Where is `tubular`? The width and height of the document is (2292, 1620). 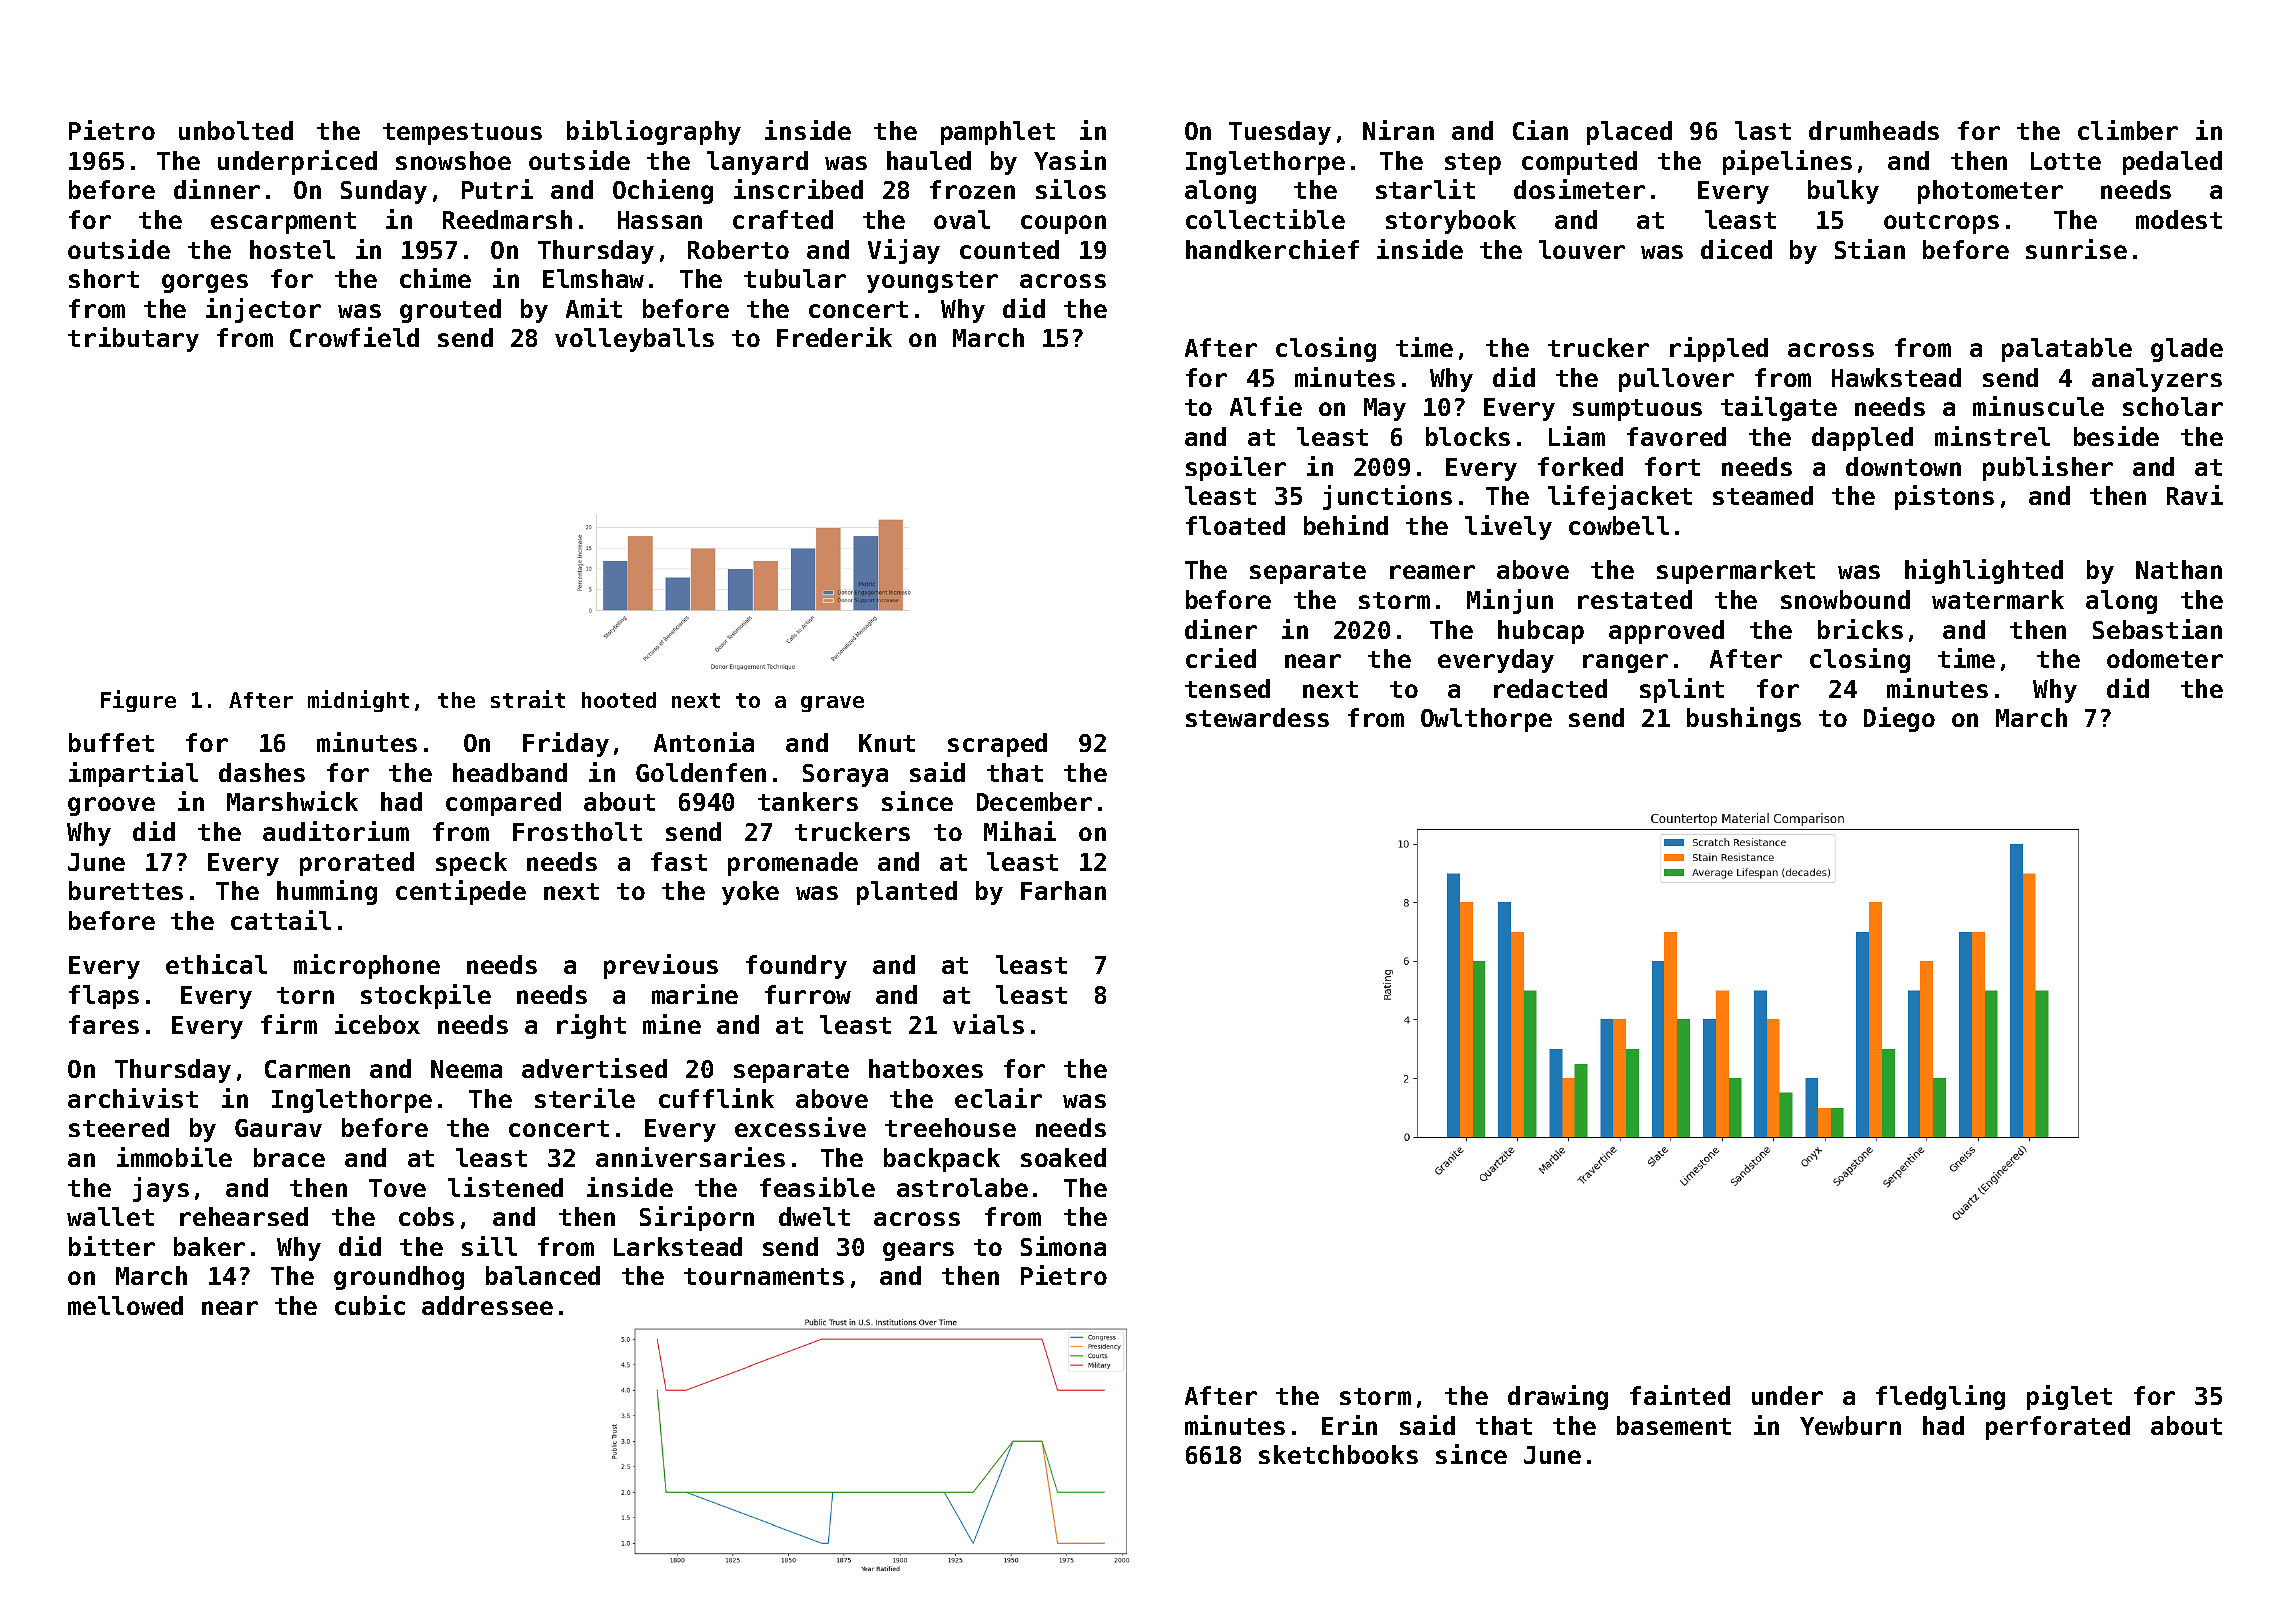 tubular is located at coordinates (795, 278).
